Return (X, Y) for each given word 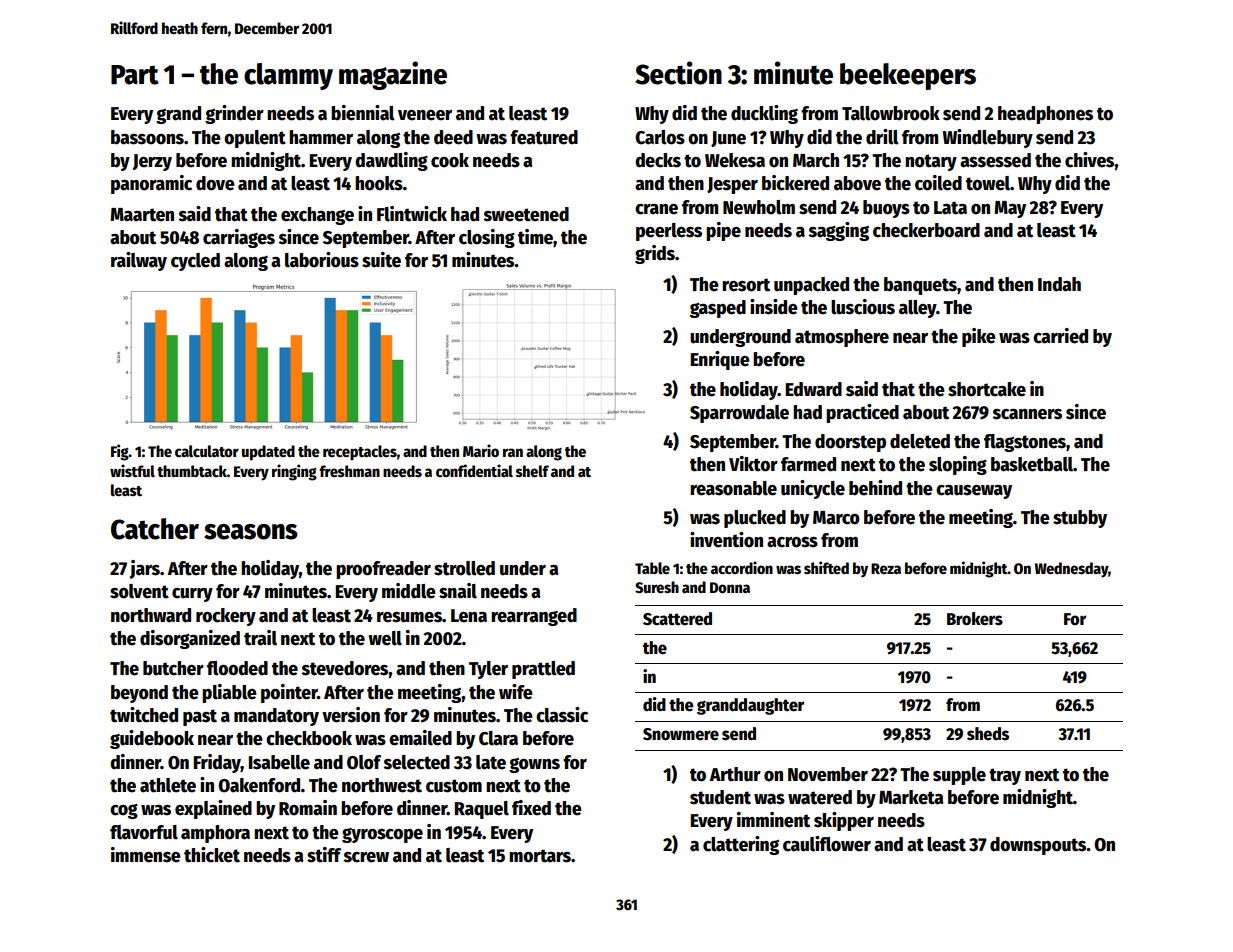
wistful (132, 470)
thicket (212, 855)
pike (979, 337)
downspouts (1038, 846)
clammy (288, 76)
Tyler (488, 670)
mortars (540, 856)
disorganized (190, 639)
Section (678, 73)
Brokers (975, 619)
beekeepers (908, 76)
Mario (481, 450)
